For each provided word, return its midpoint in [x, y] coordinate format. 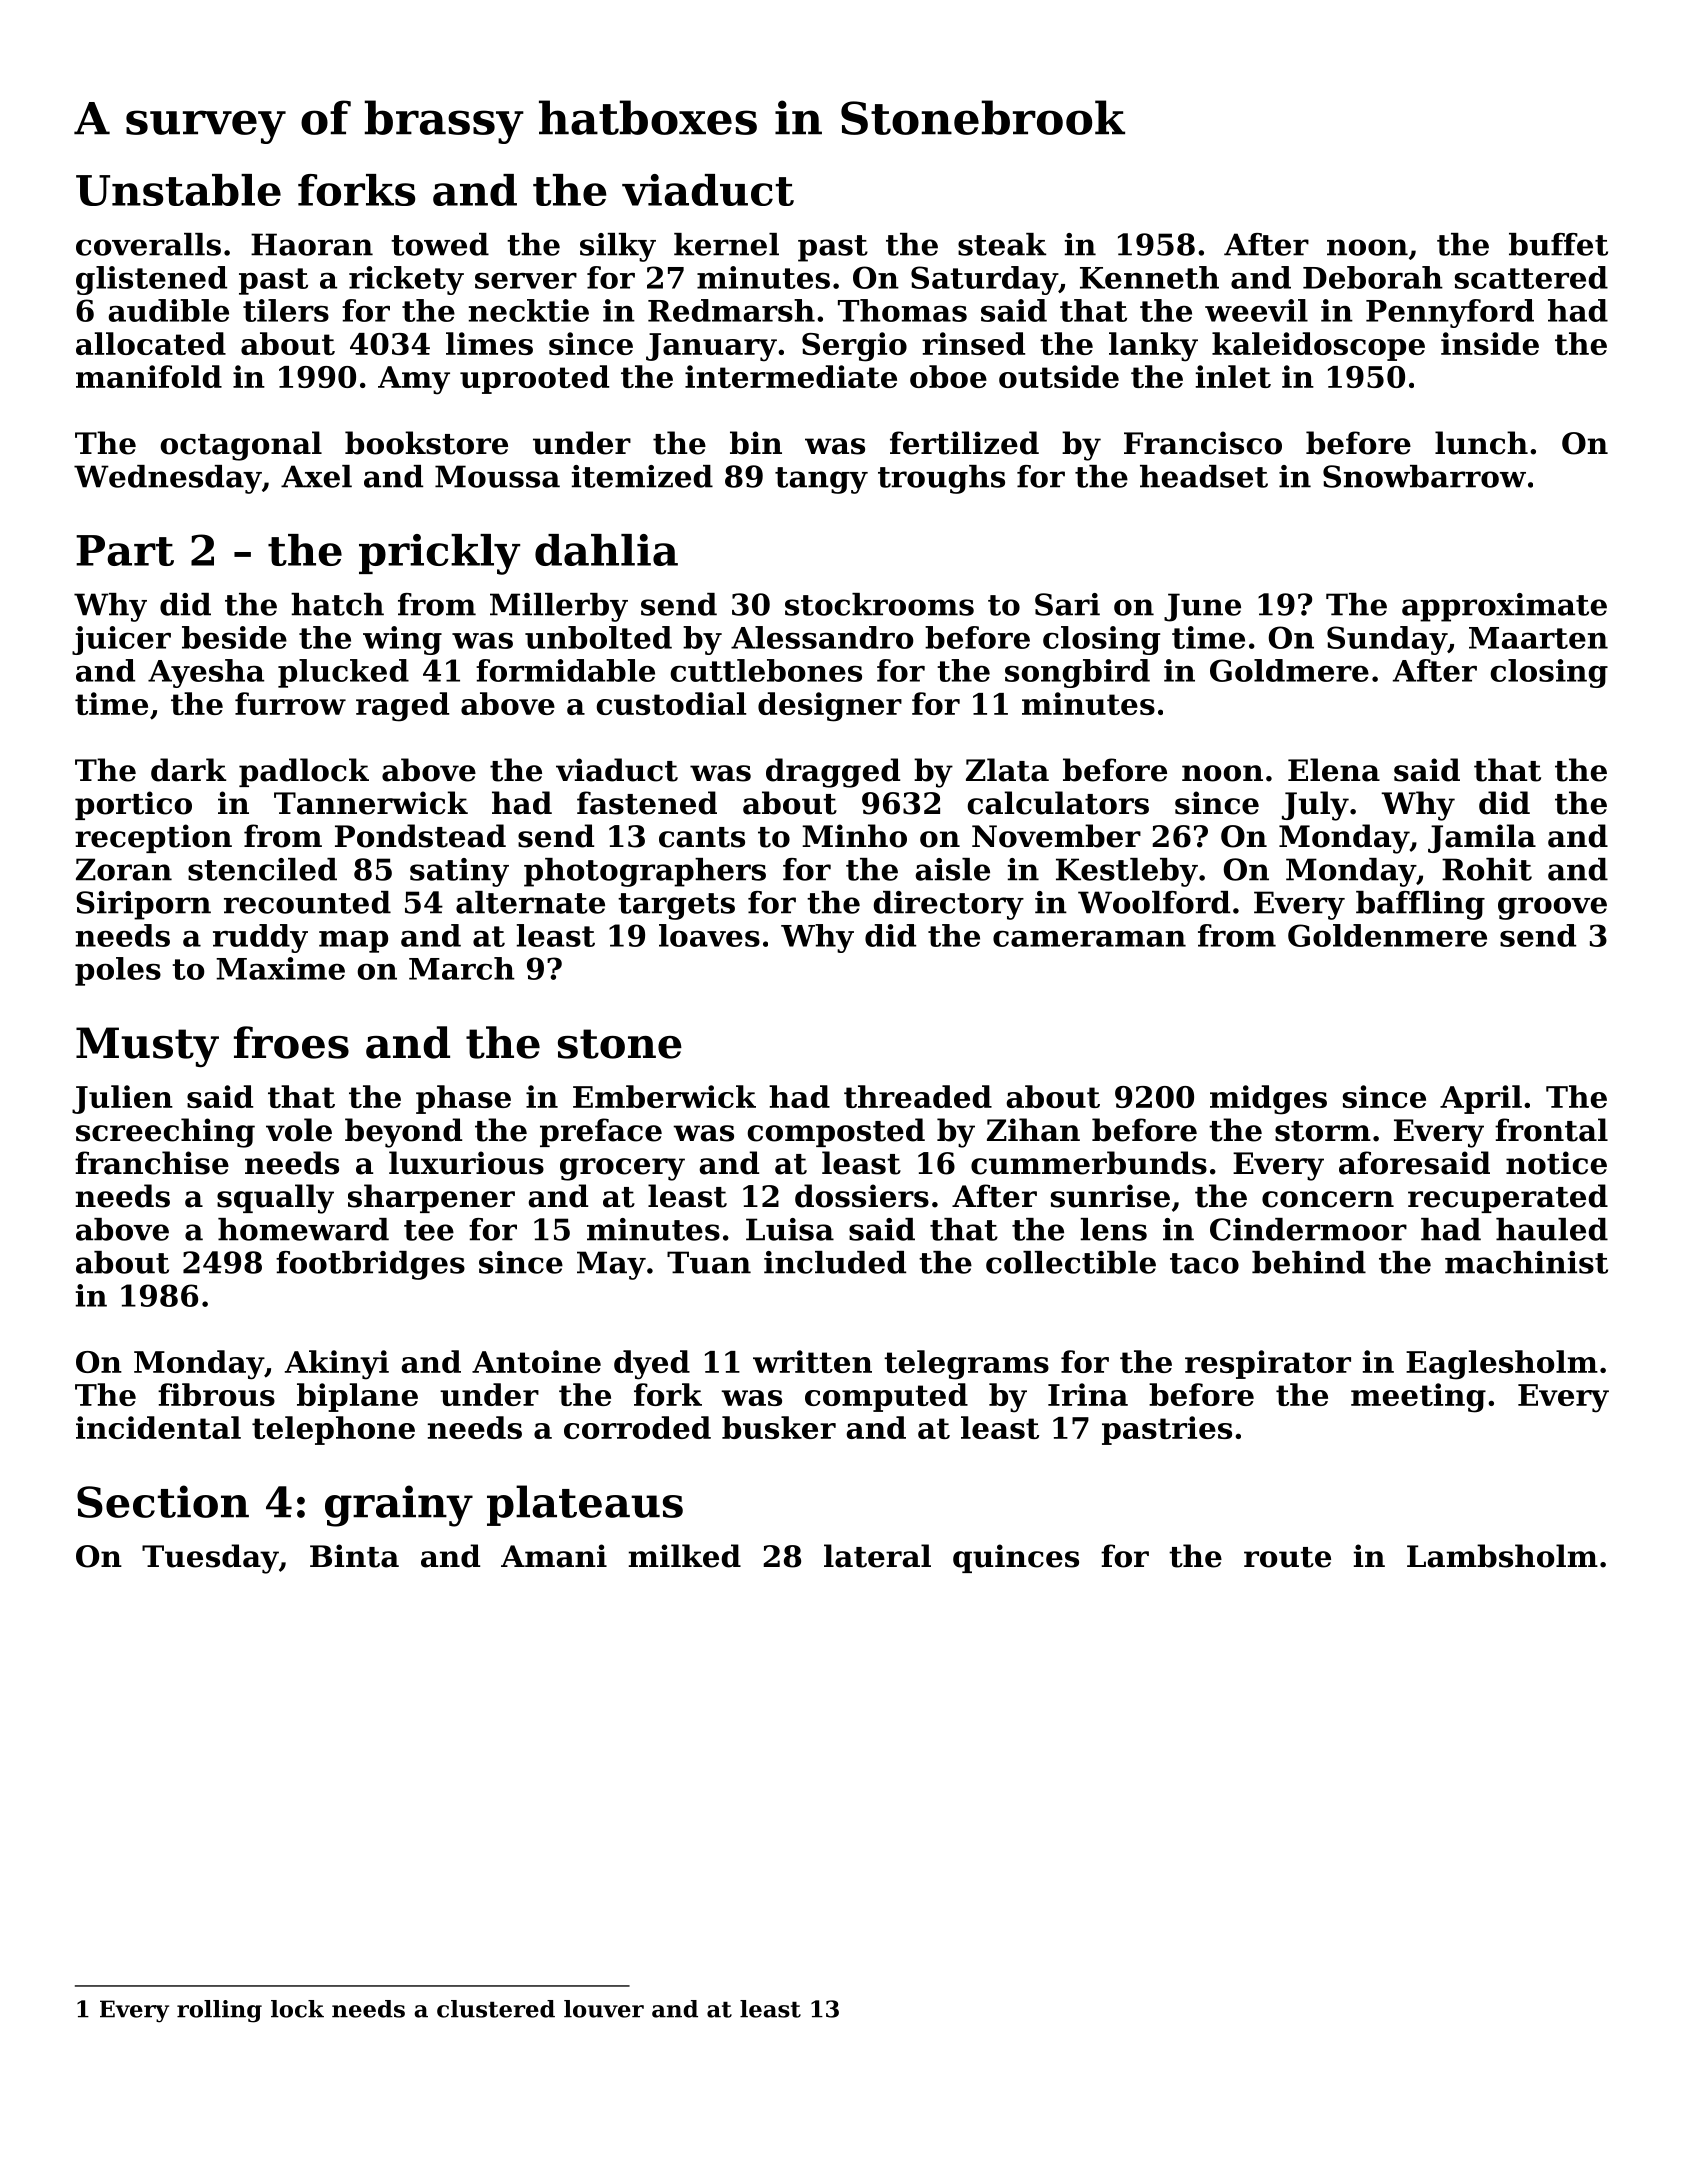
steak [1002, 244]
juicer [121, 640]
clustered [496, 2009]
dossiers [862, 1196]
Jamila [1482, 838]
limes [489, 343]
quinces [1016, 1558]
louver [604, 2009]
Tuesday [210, 1559]
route [1287, 1557]
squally [275, 1199]
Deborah [1373, 277]
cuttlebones [766, 670]
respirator [1268, 1364]
